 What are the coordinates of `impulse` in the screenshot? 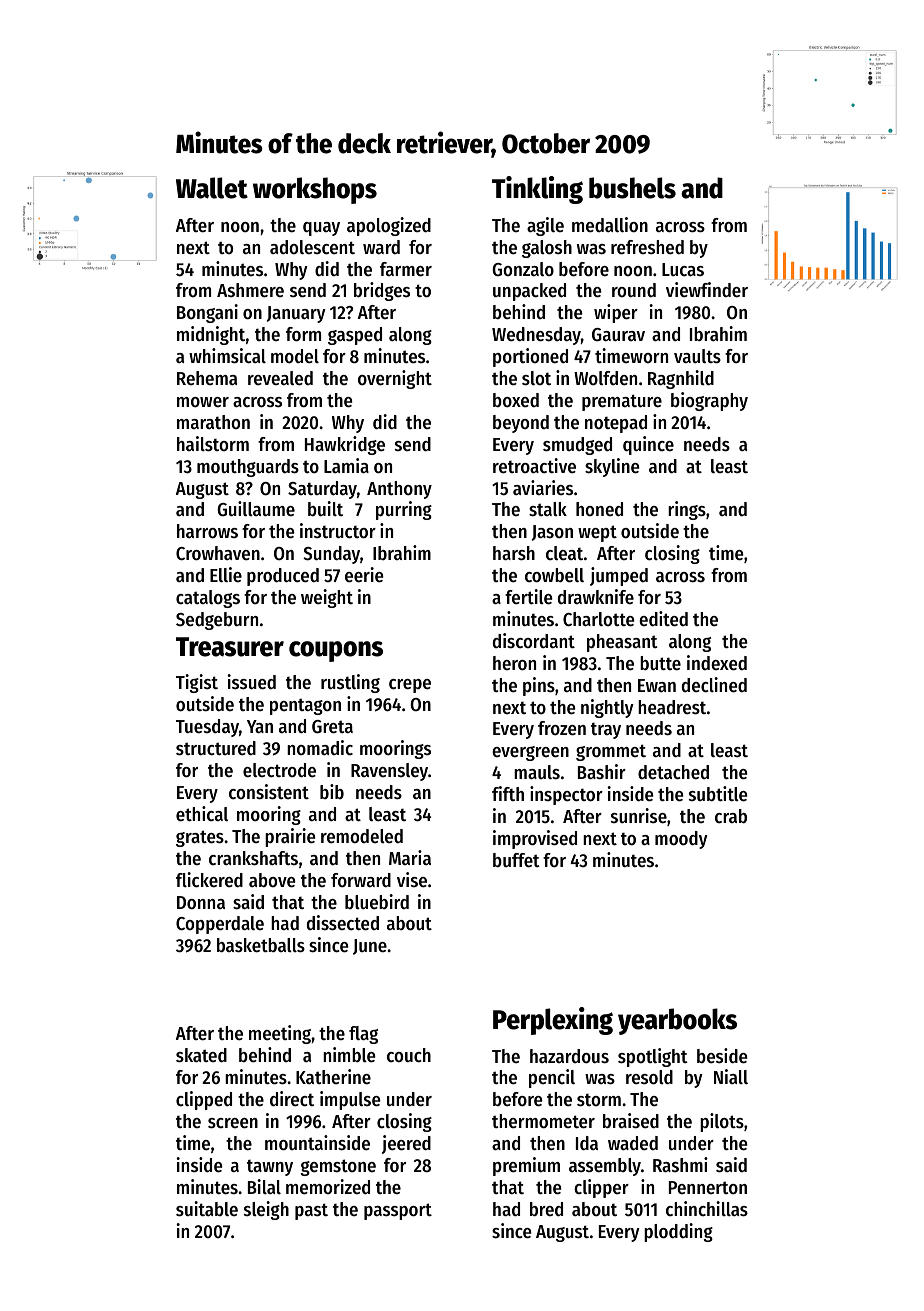 It's located at (350, 1100).
